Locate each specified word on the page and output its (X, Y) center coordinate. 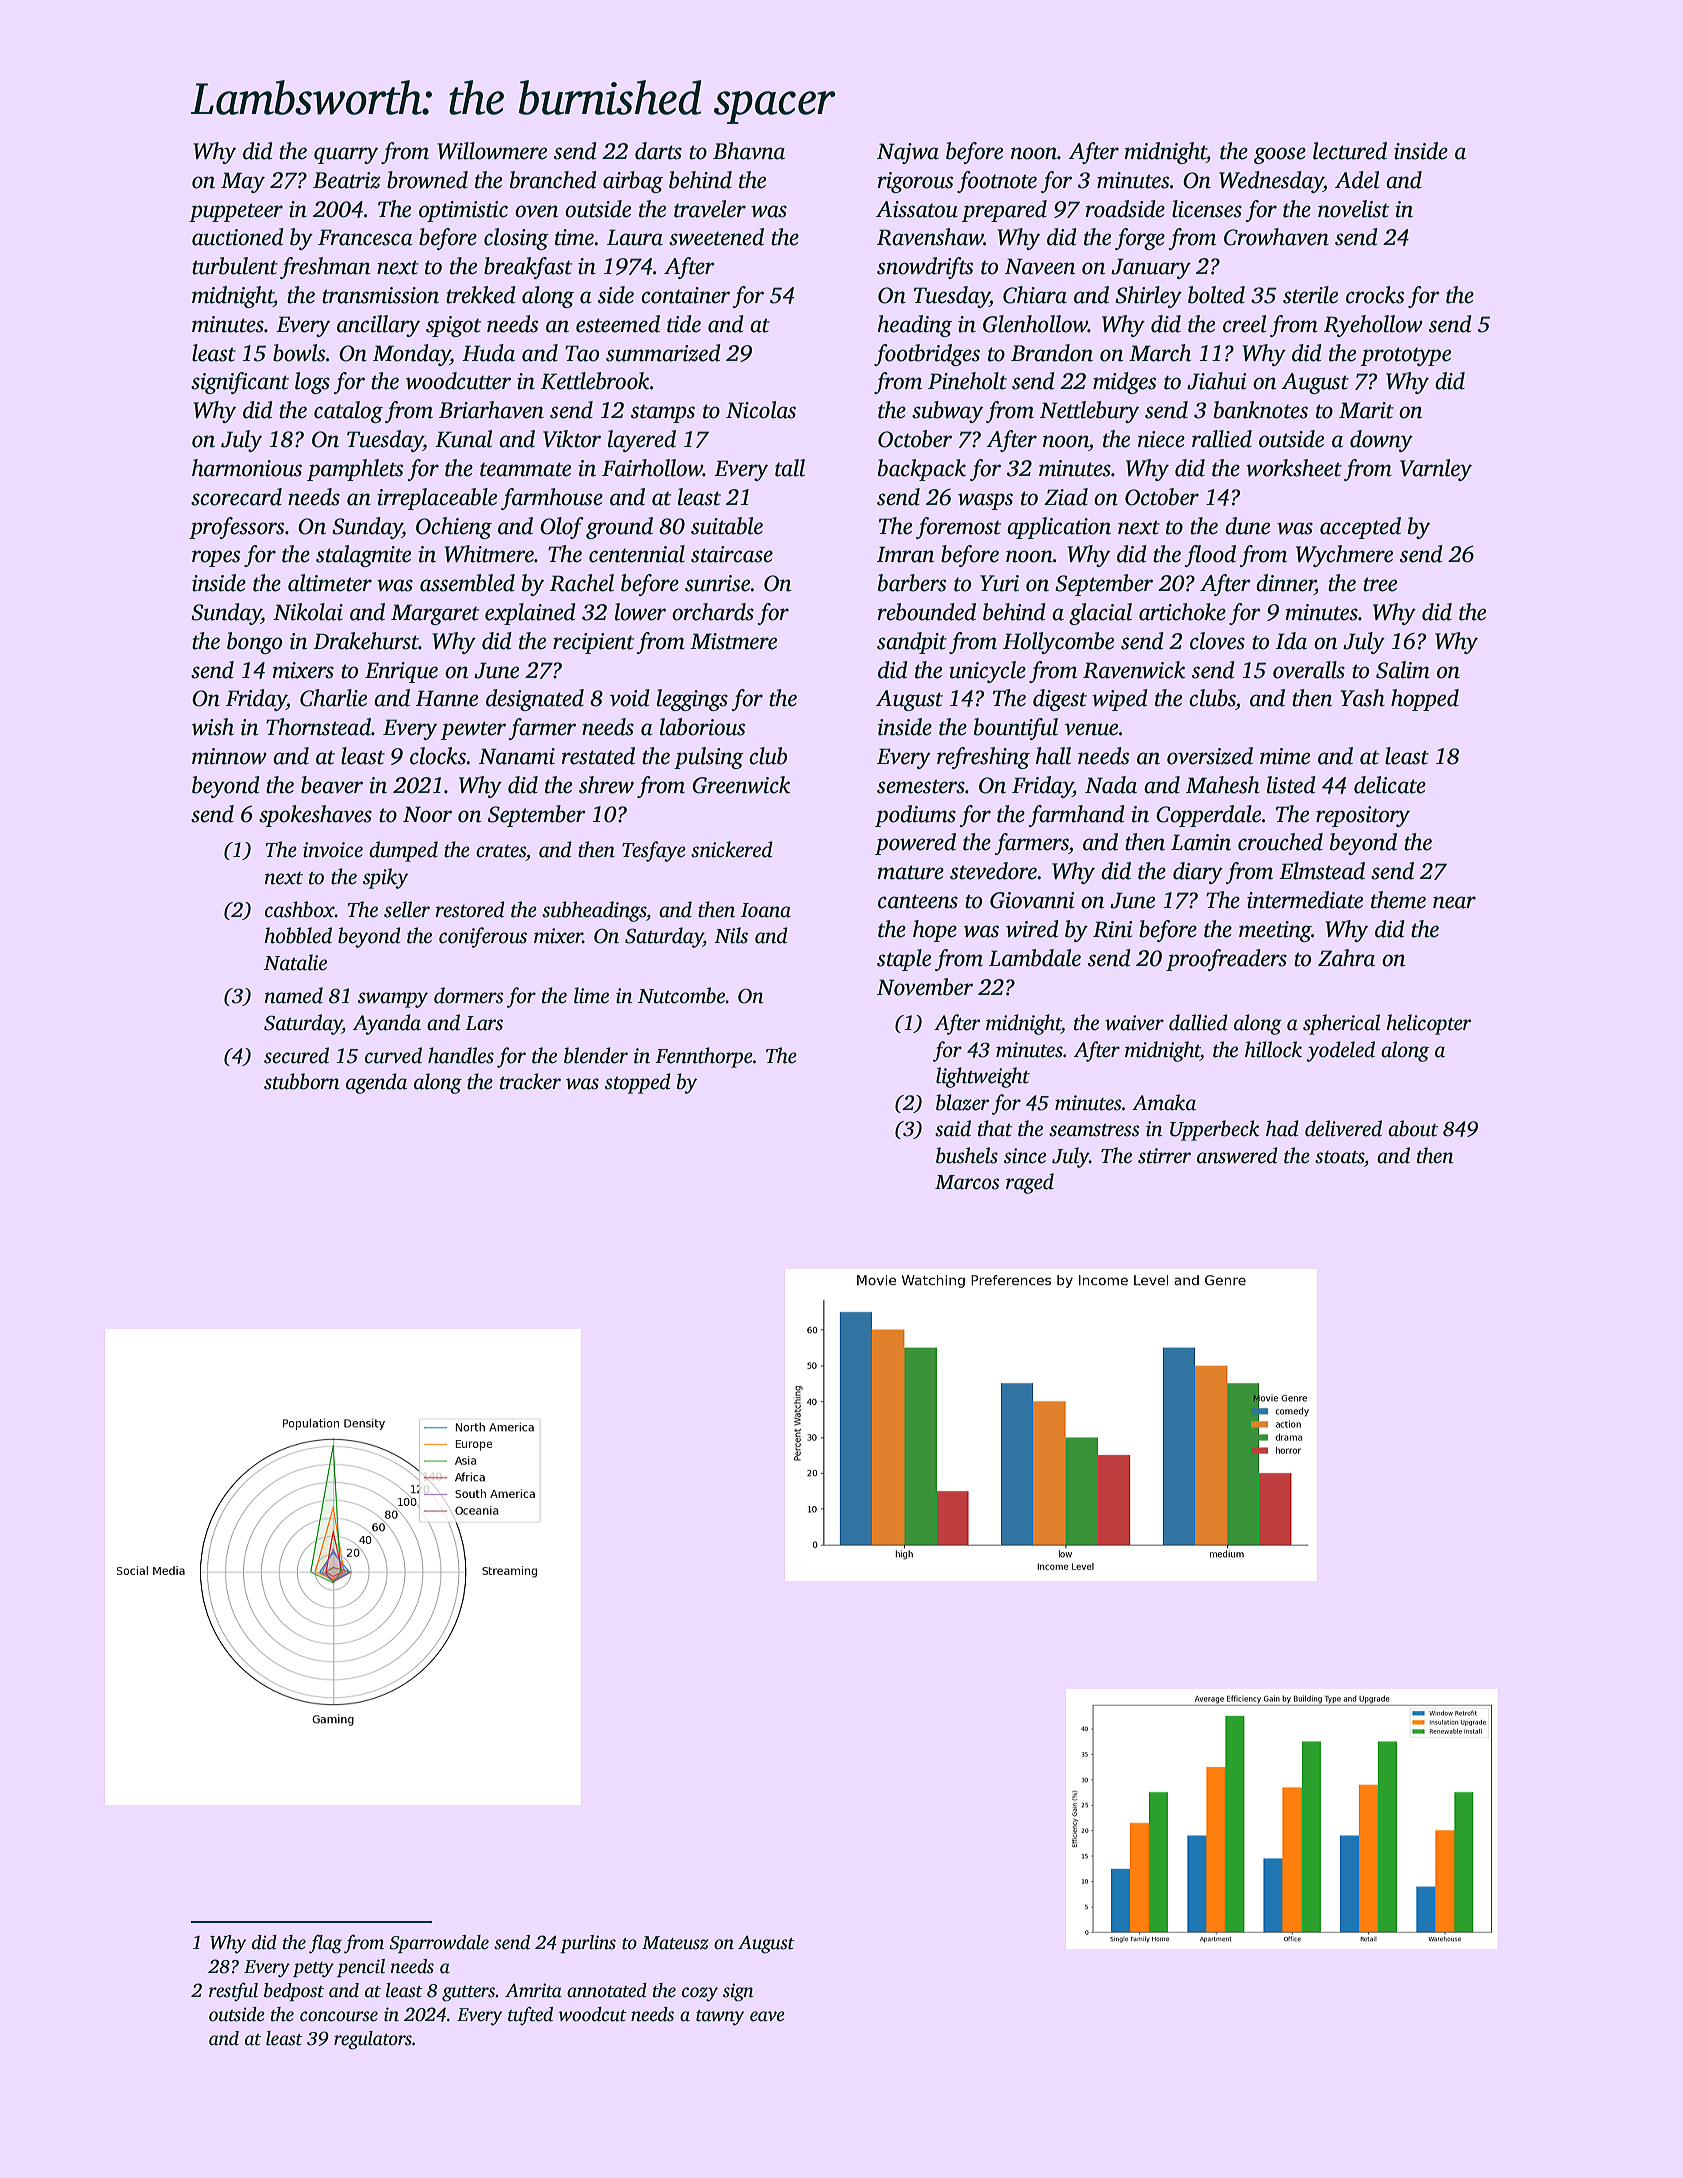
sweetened (716, 237)
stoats (1339, 1157)
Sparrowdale (439, 1944)
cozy (700, 1994)
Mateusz (675, 1943)
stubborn (302, 1081)
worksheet (1294, 468)
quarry (346, 155)
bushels (967, 1155)
